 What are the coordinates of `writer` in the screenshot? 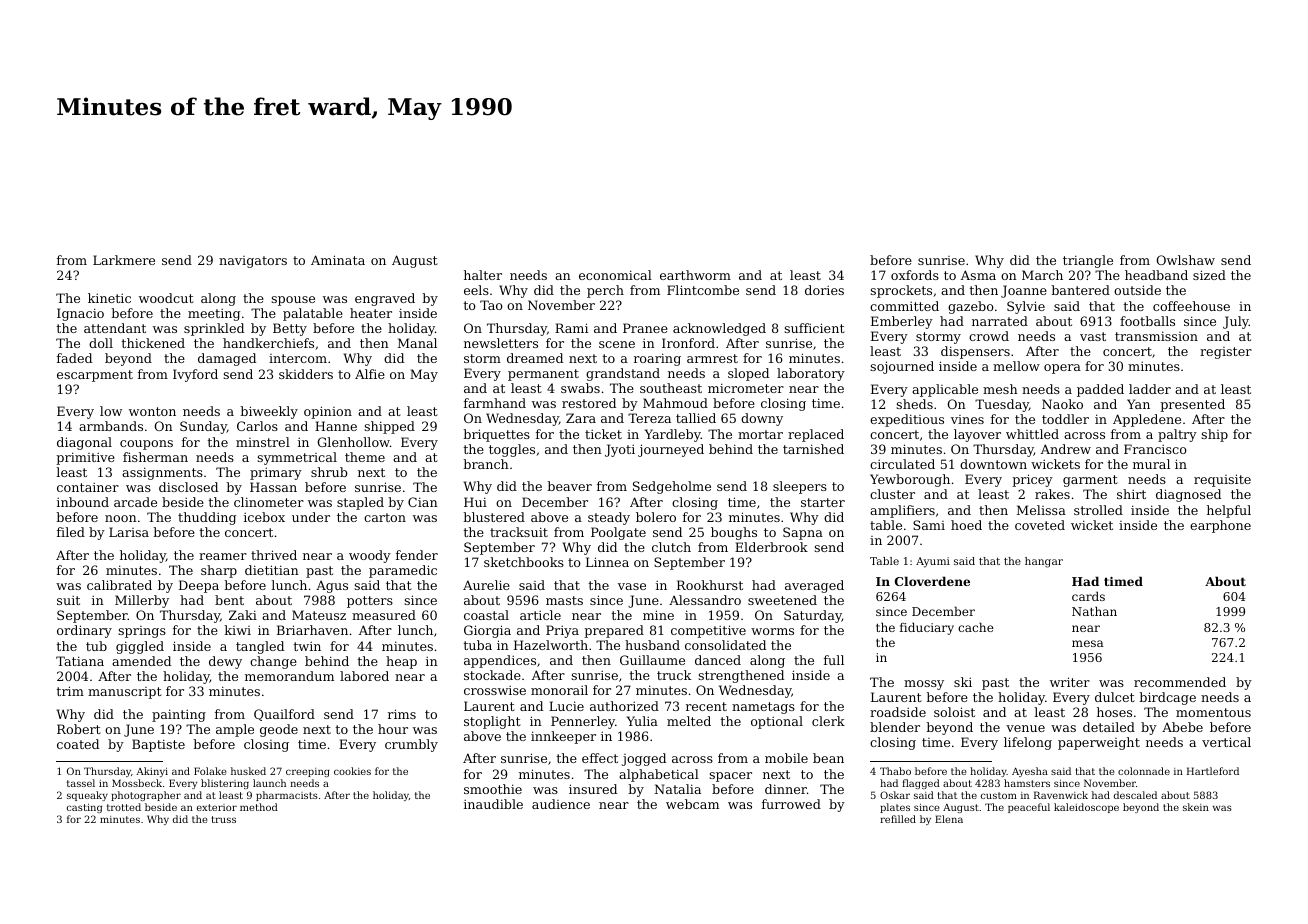 It's located at (1070, 682).
